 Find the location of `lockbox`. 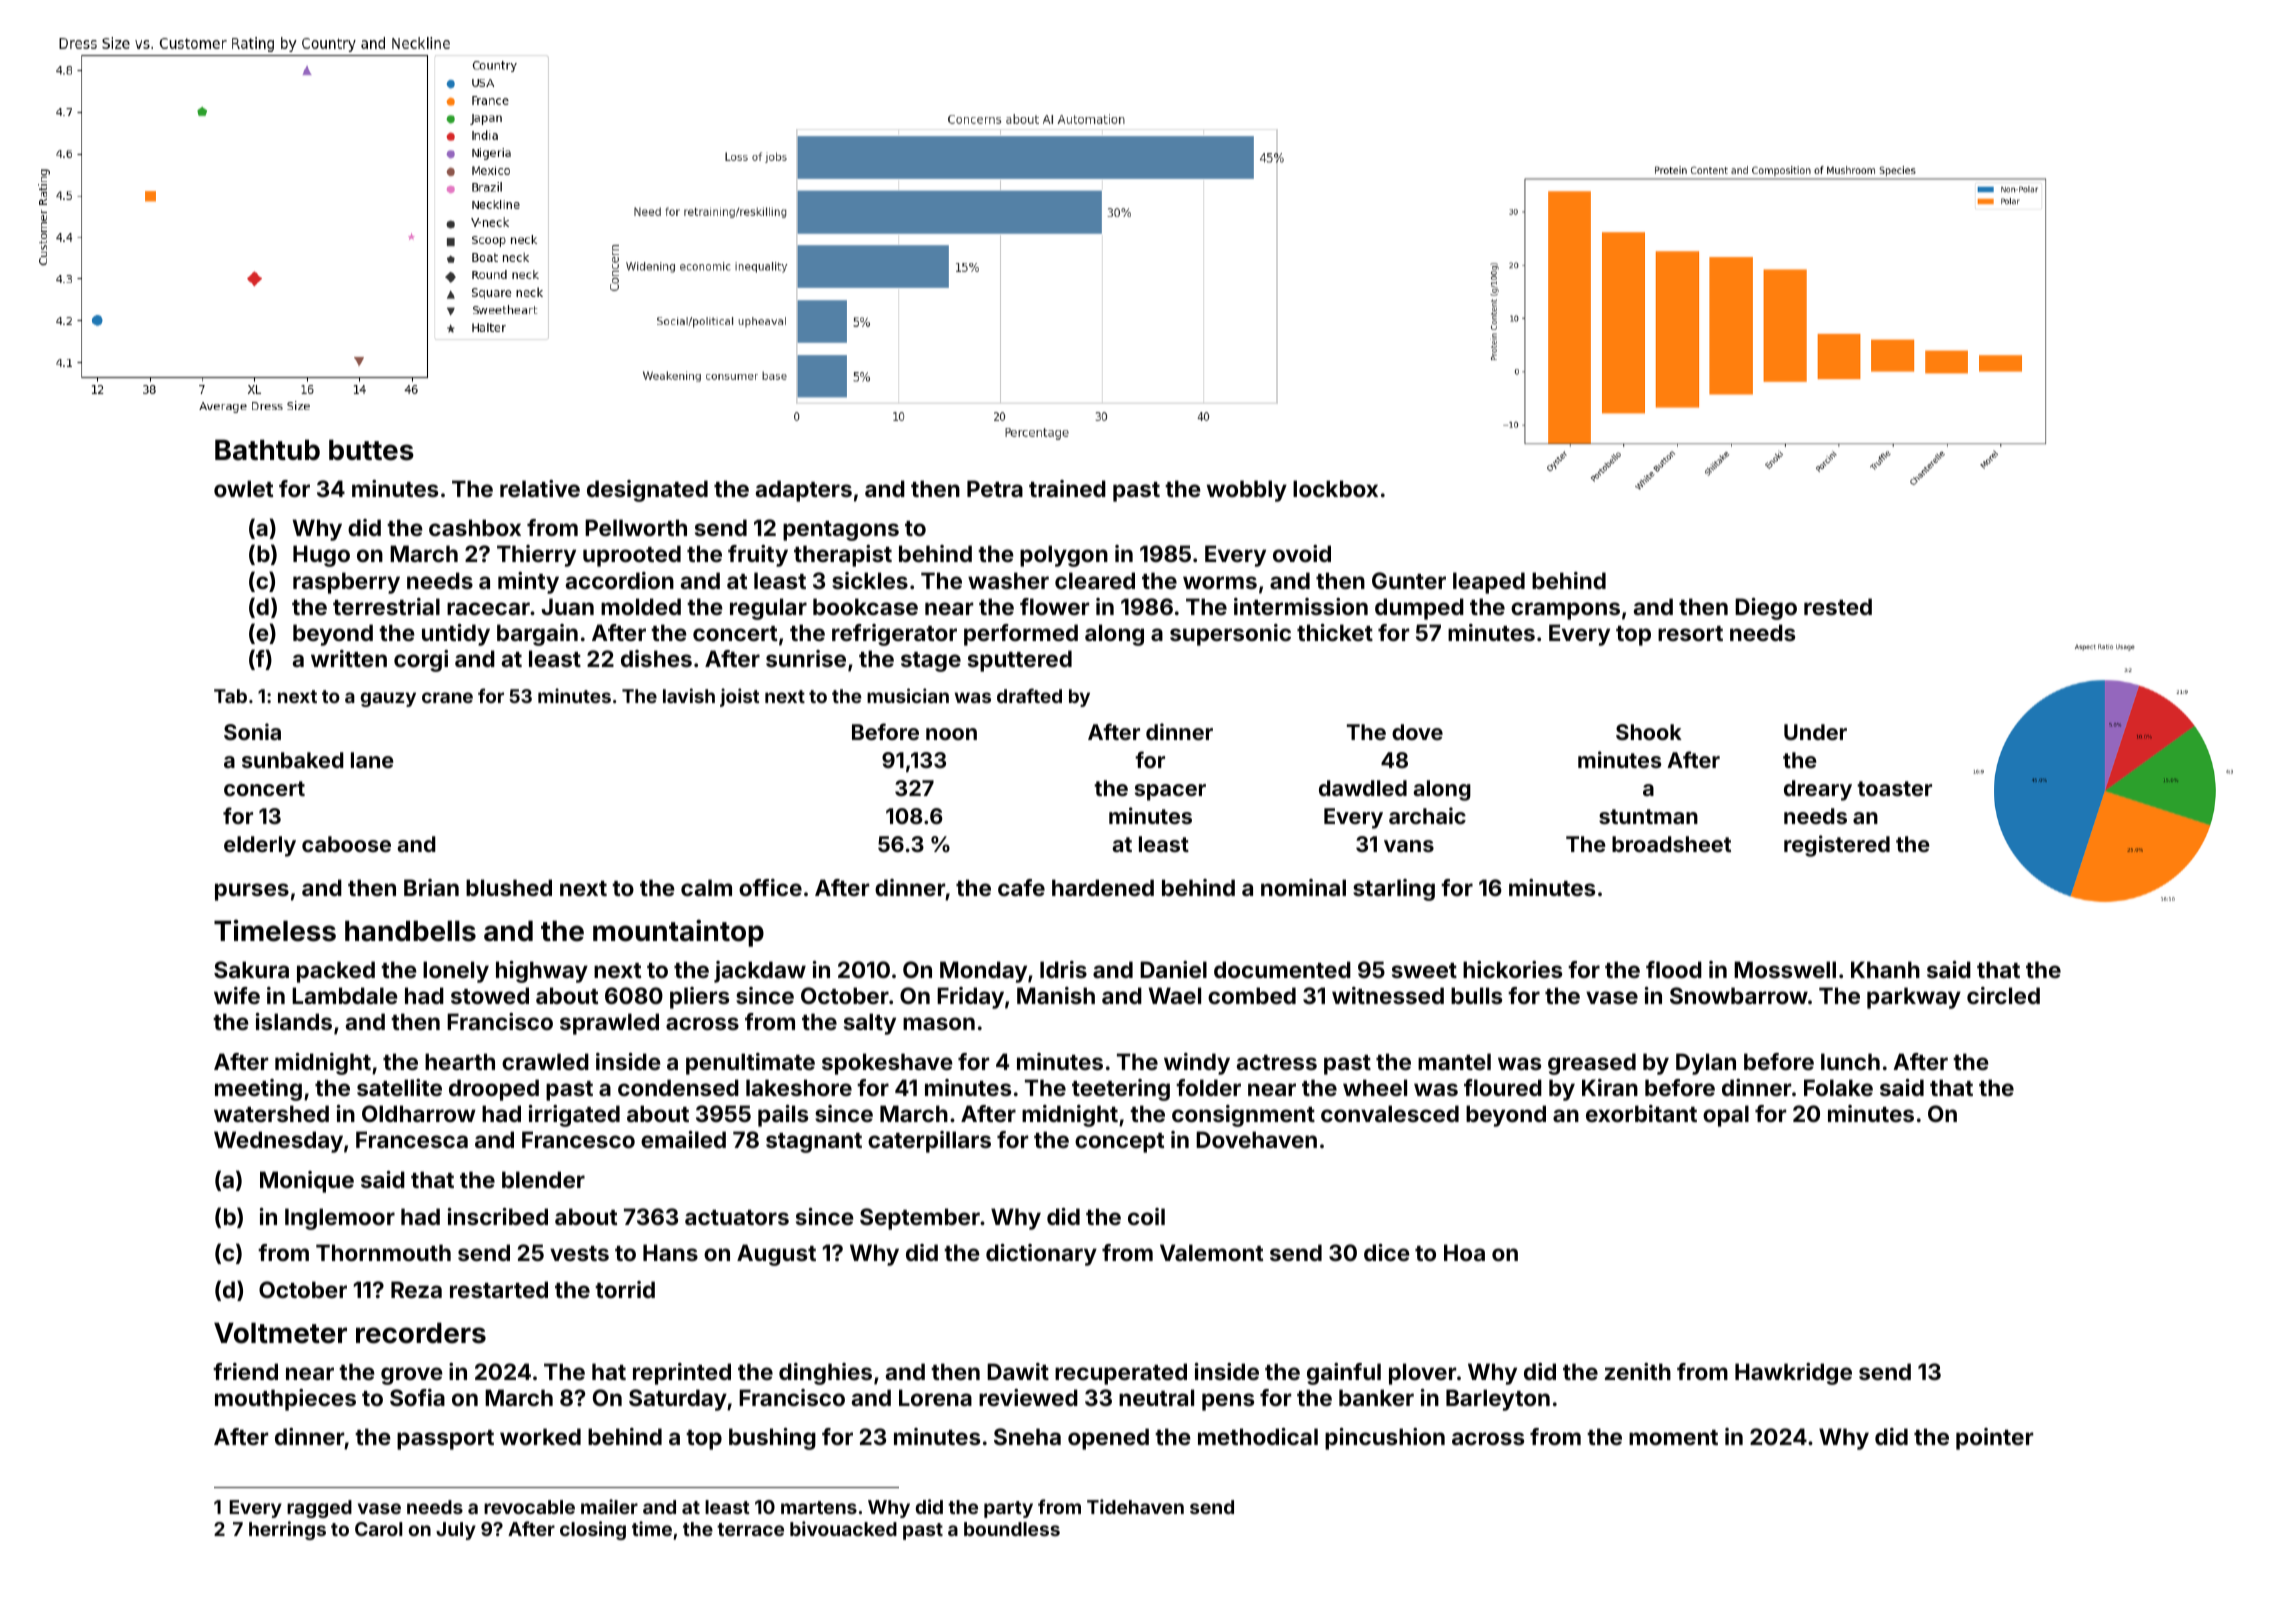

lockbox is located at coordinates (1335, 488).
